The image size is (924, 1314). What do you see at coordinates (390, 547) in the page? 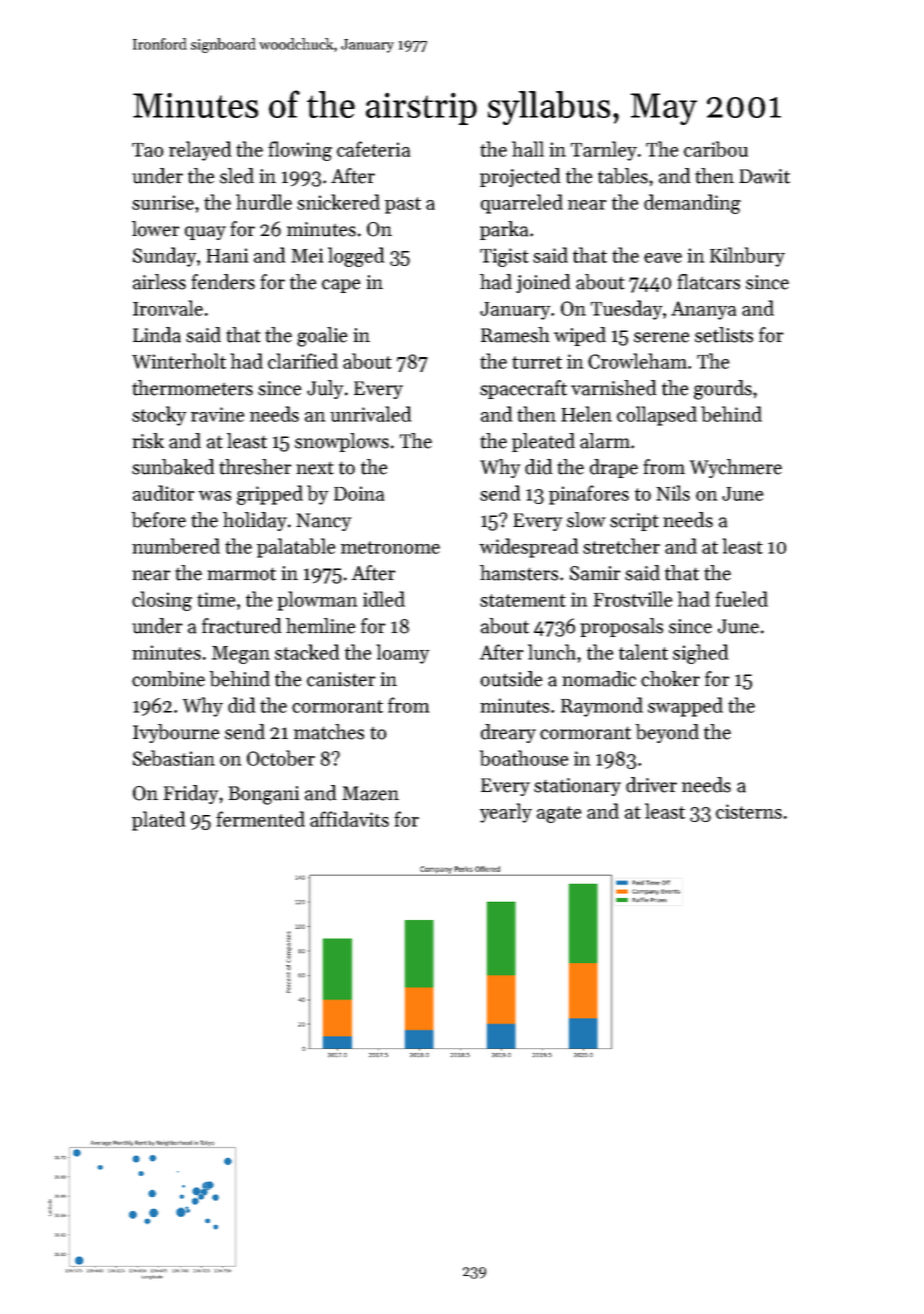
I see `metronome` at bounding box center [390, 547].
